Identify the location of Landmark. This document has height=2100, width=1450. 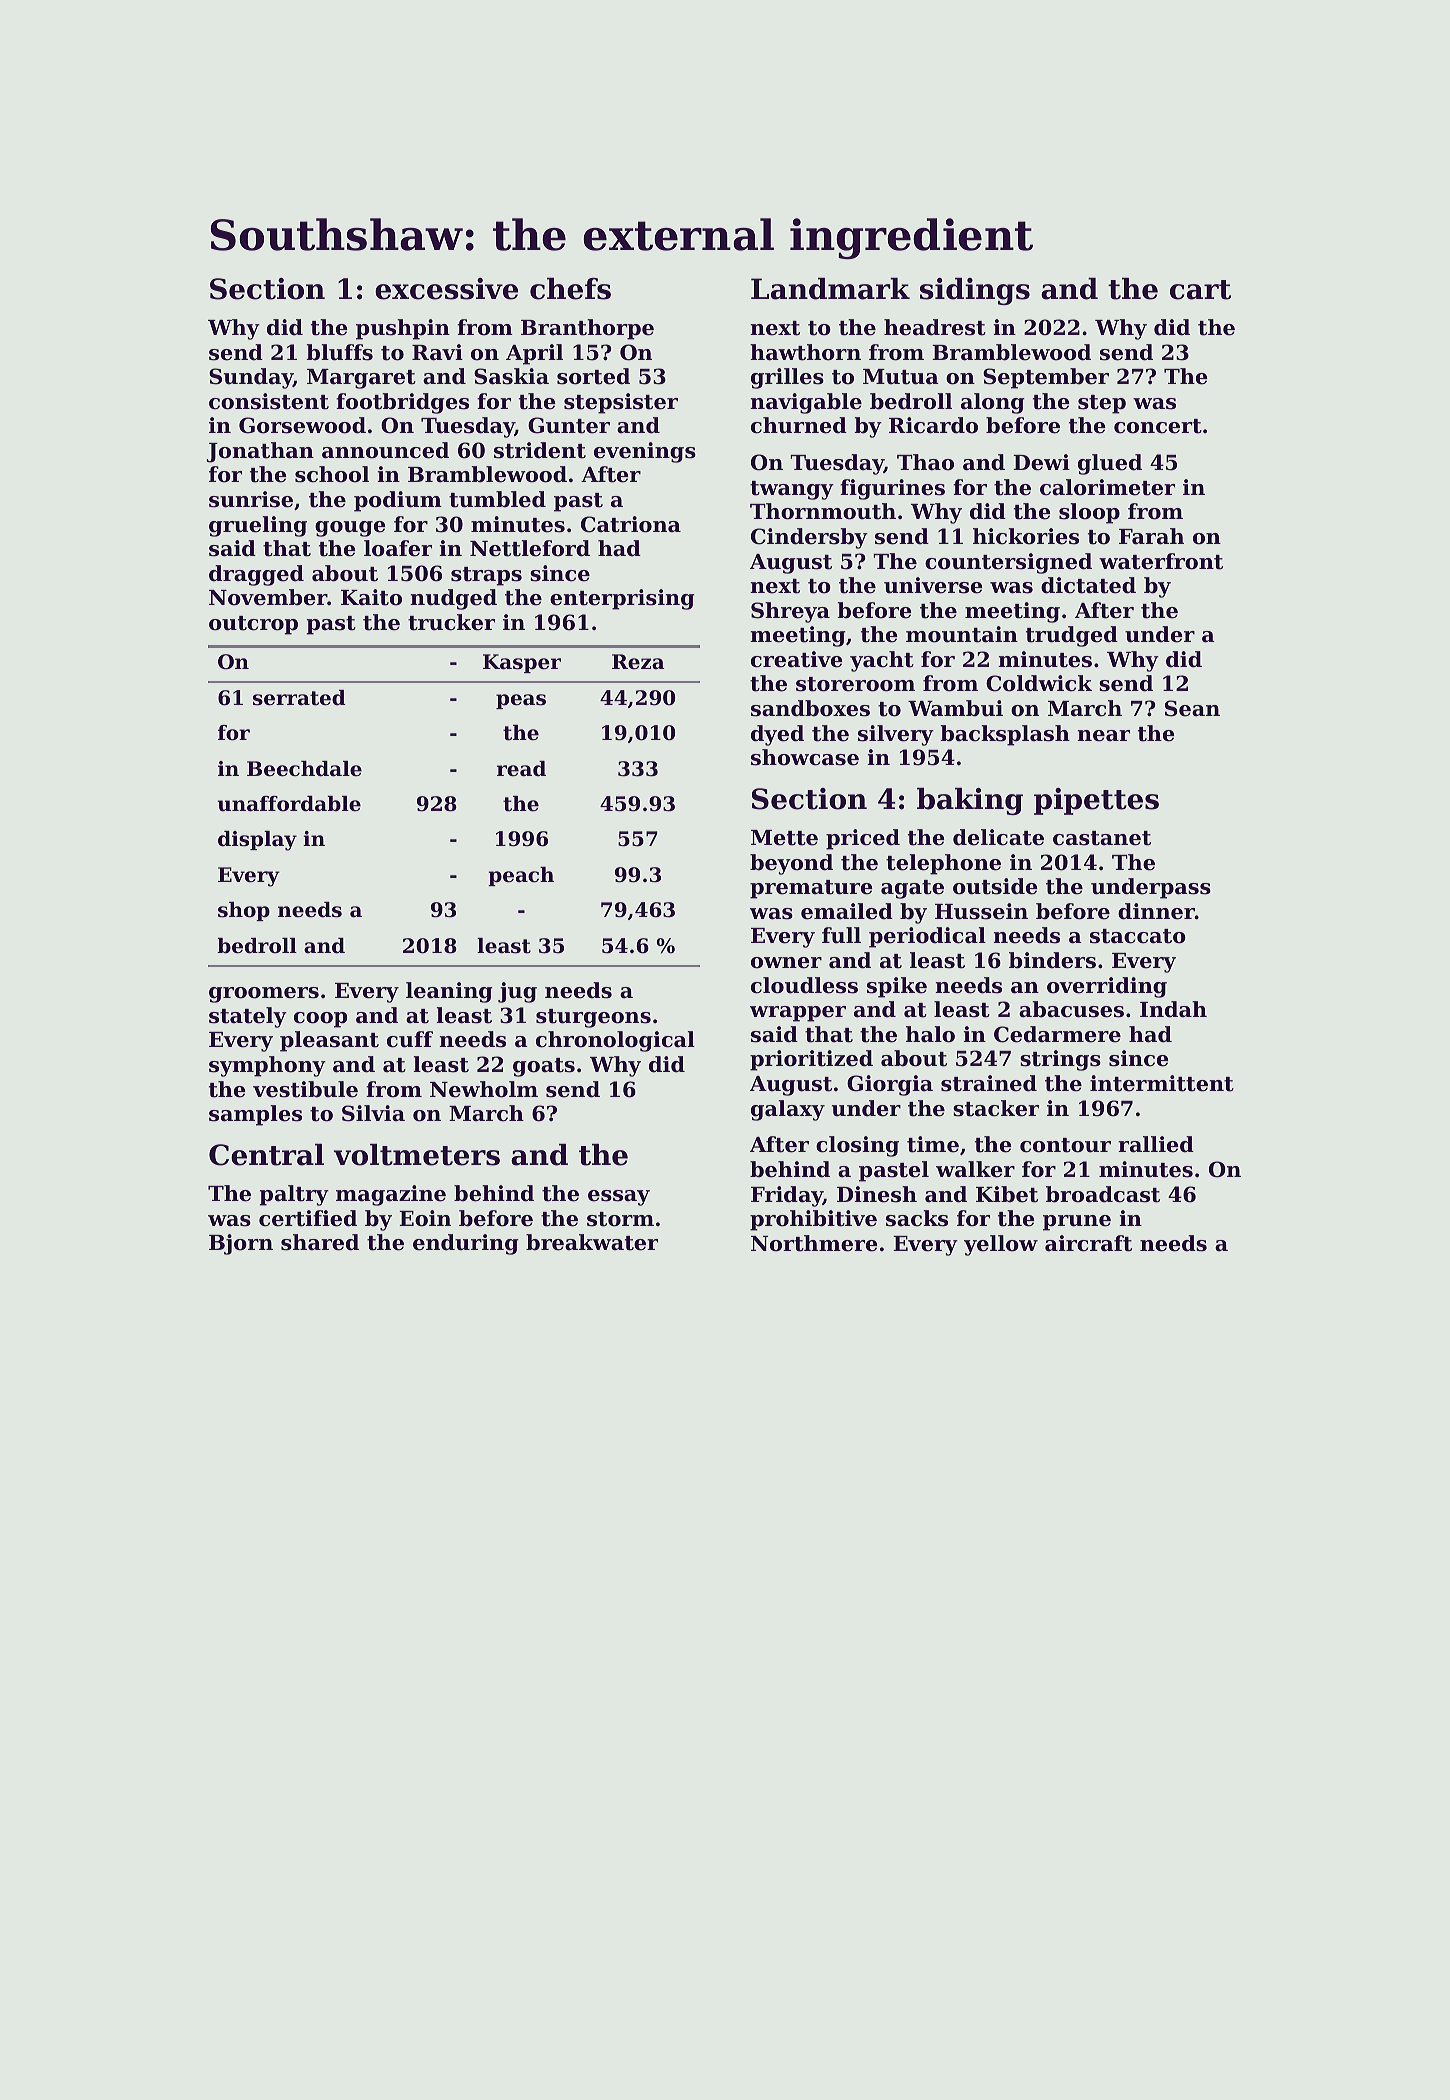
(830, 289).
